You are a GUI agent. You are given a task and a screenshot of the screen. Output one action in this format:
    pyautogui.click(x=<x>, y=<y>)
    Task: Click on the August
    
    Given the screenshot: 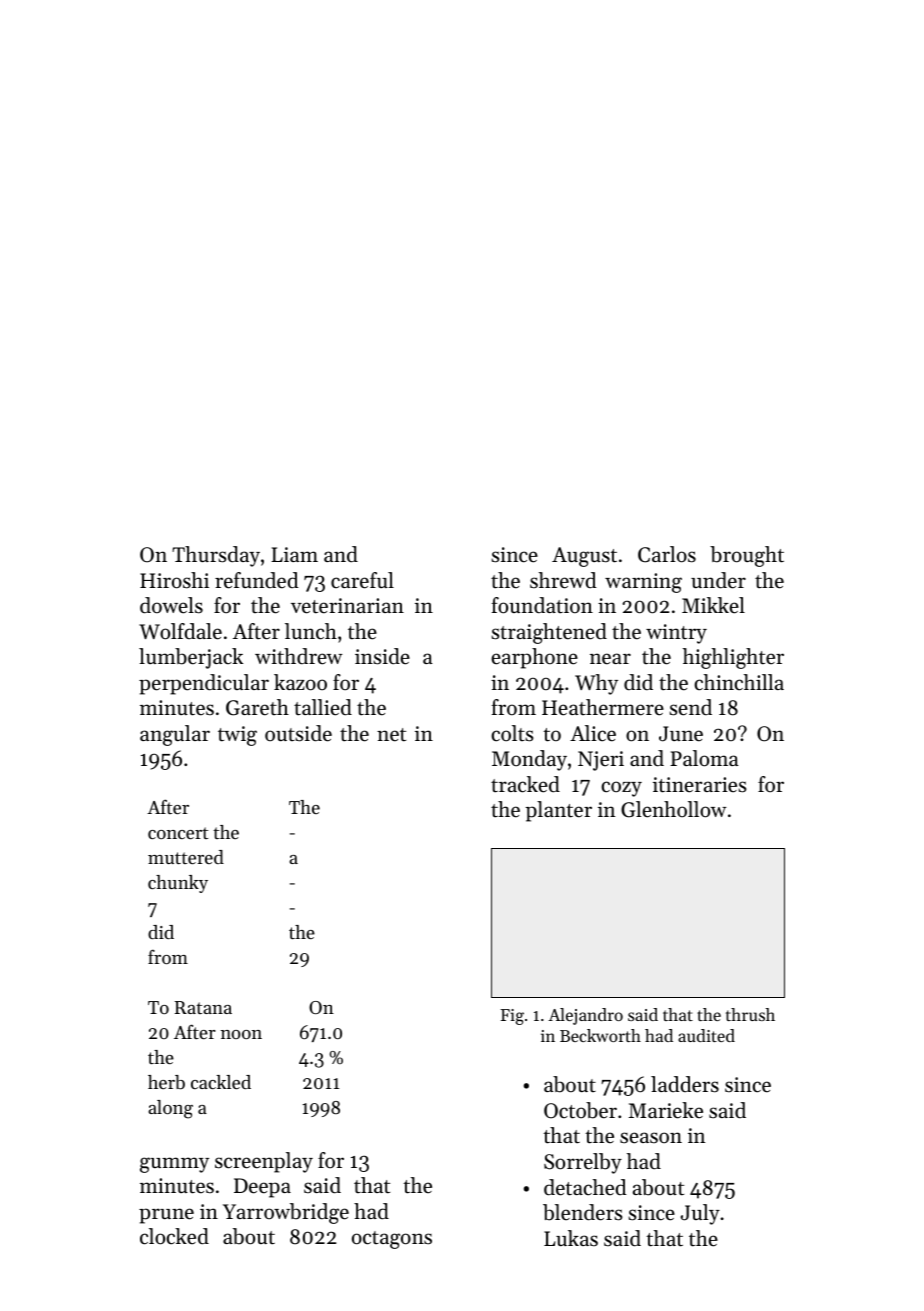 What is the action you would take?
    pyautogui.click(x=584, y=557)
